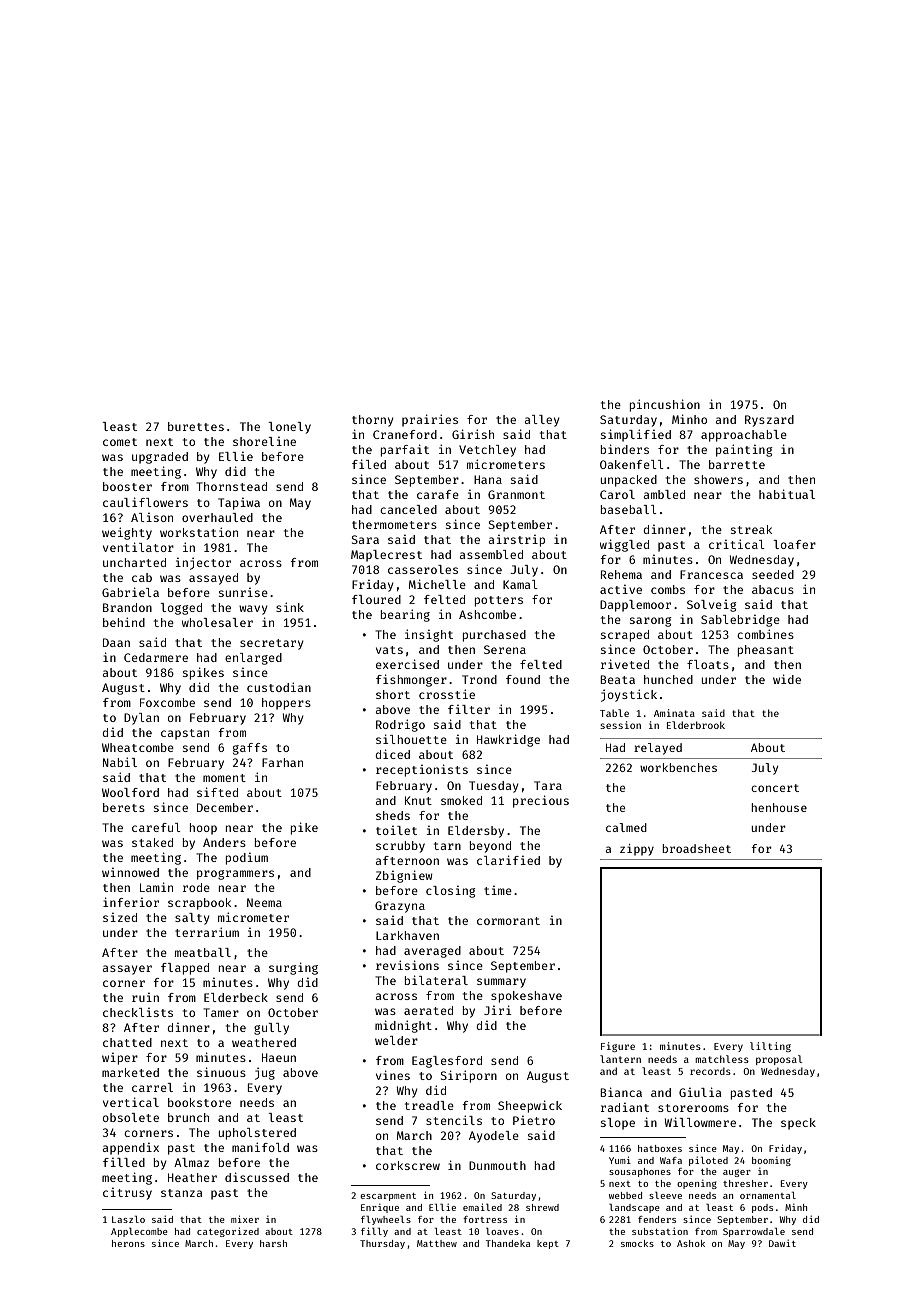  I want to click on Dylan, so click(141, 719).
